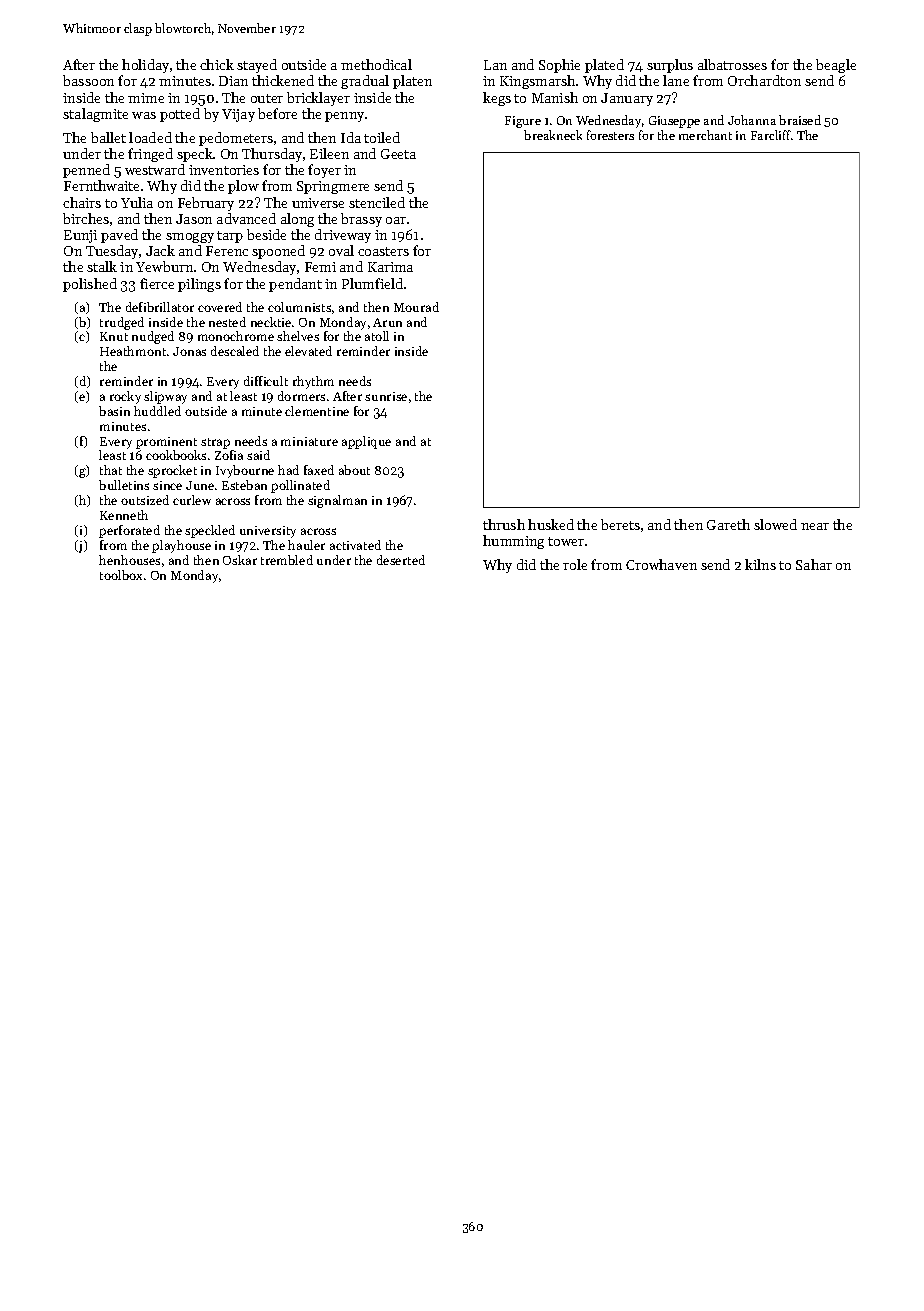  What do you see at coordinates (217, 64) in the image?
I see `chick` at bounding box center [217, 64].
